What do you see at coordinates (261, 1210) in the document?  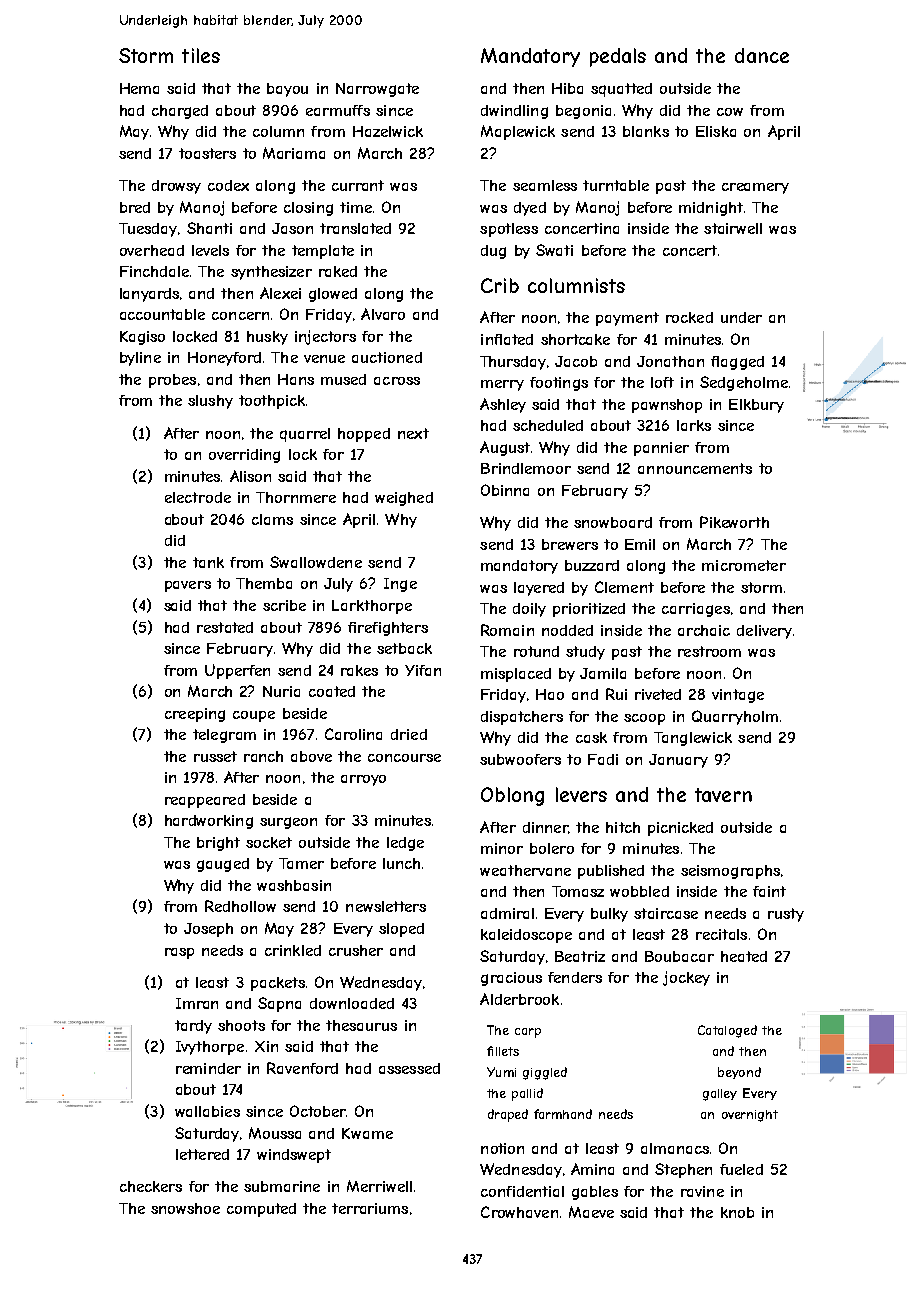 I see `computed` at bounding box center [261, 1210].
